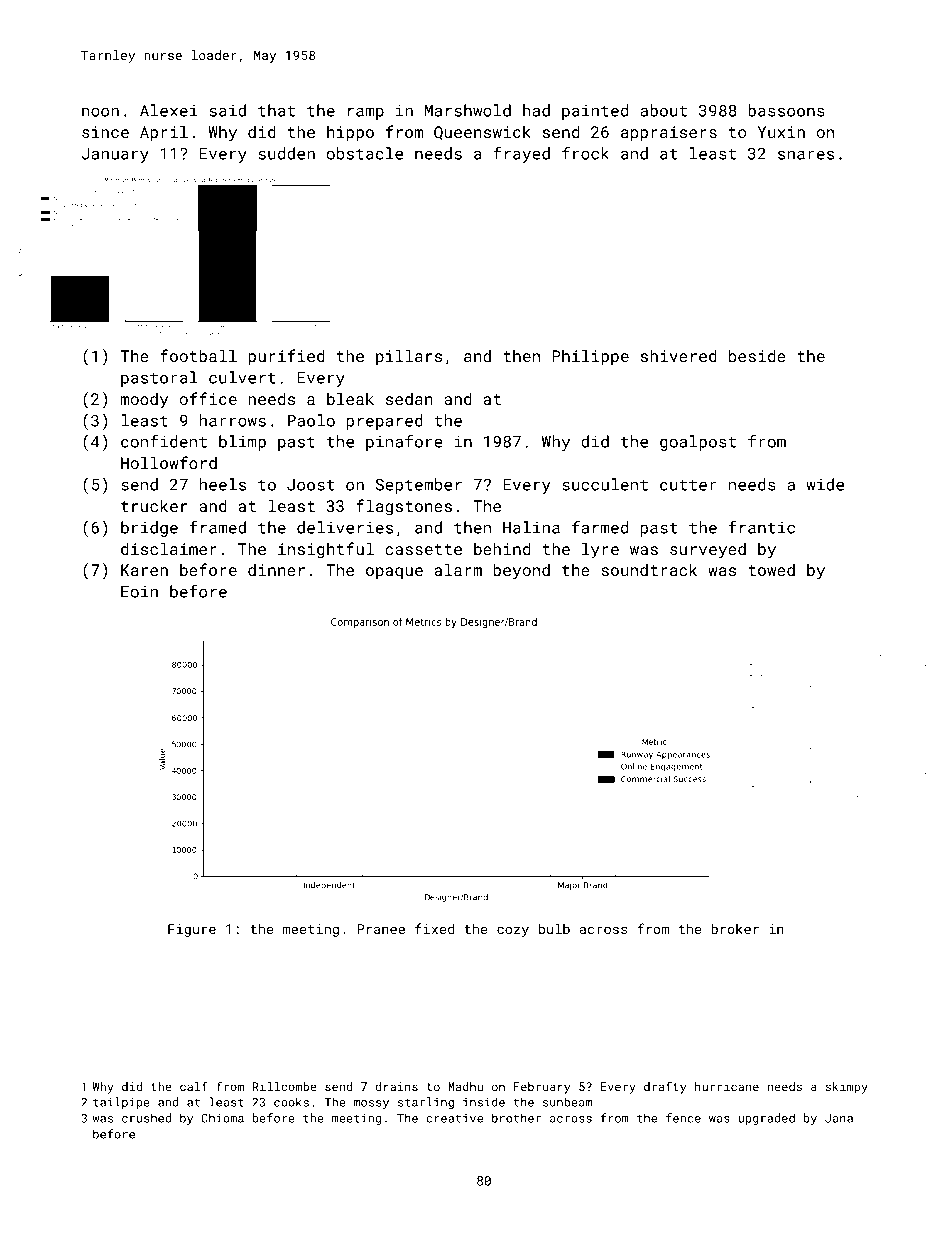 This screenshot has height=1233, width=952. Describe the element at coordinates (276, 570) in the screenshot. I see `dinner` at that location.
